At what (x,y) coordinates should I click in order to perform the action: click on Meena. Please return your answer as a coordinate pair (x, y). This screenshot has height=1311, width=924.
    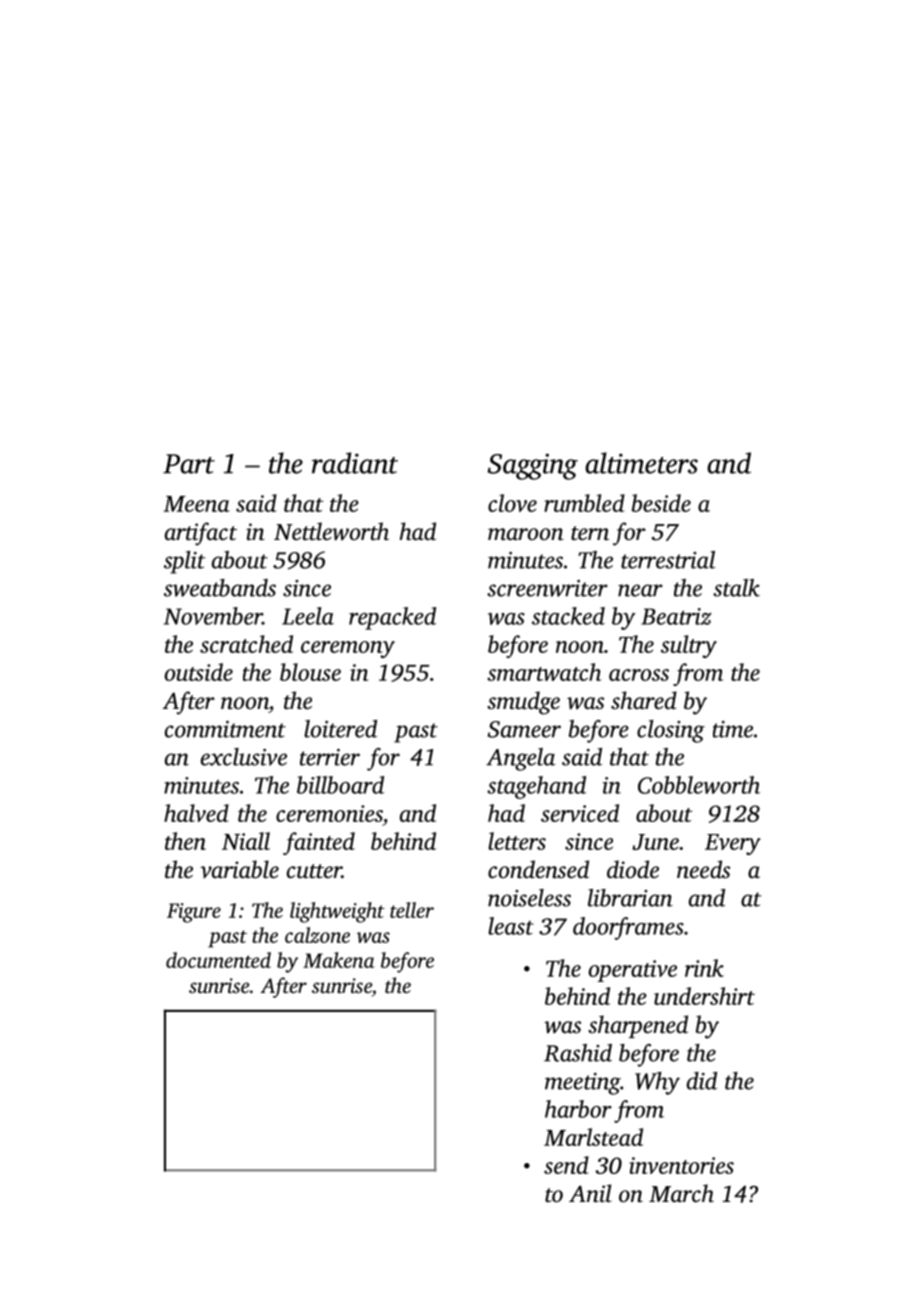
    Looking at the image, I should click on (197, 504).
